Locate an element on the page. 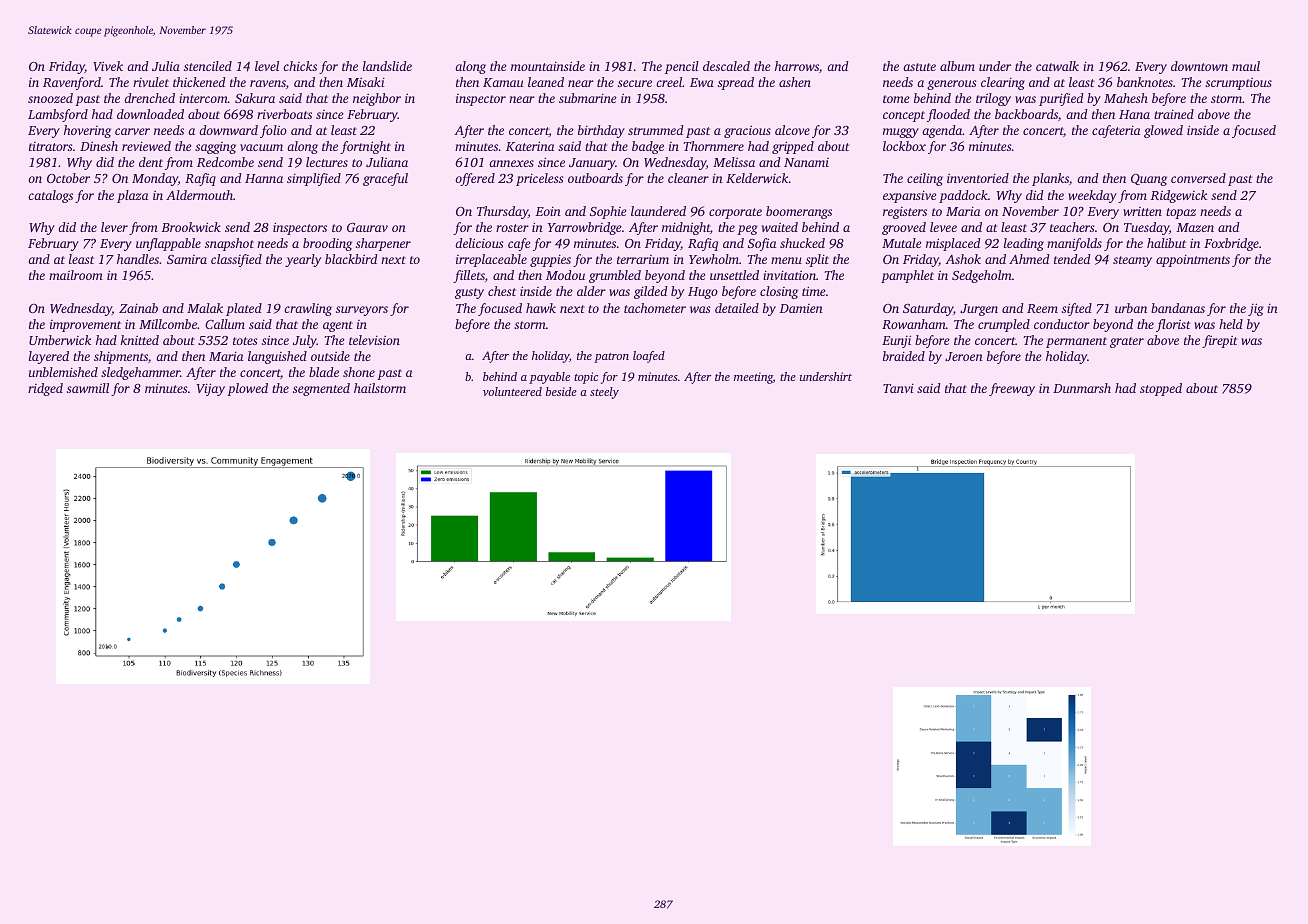  steely is located at coordinates (604, 393).
